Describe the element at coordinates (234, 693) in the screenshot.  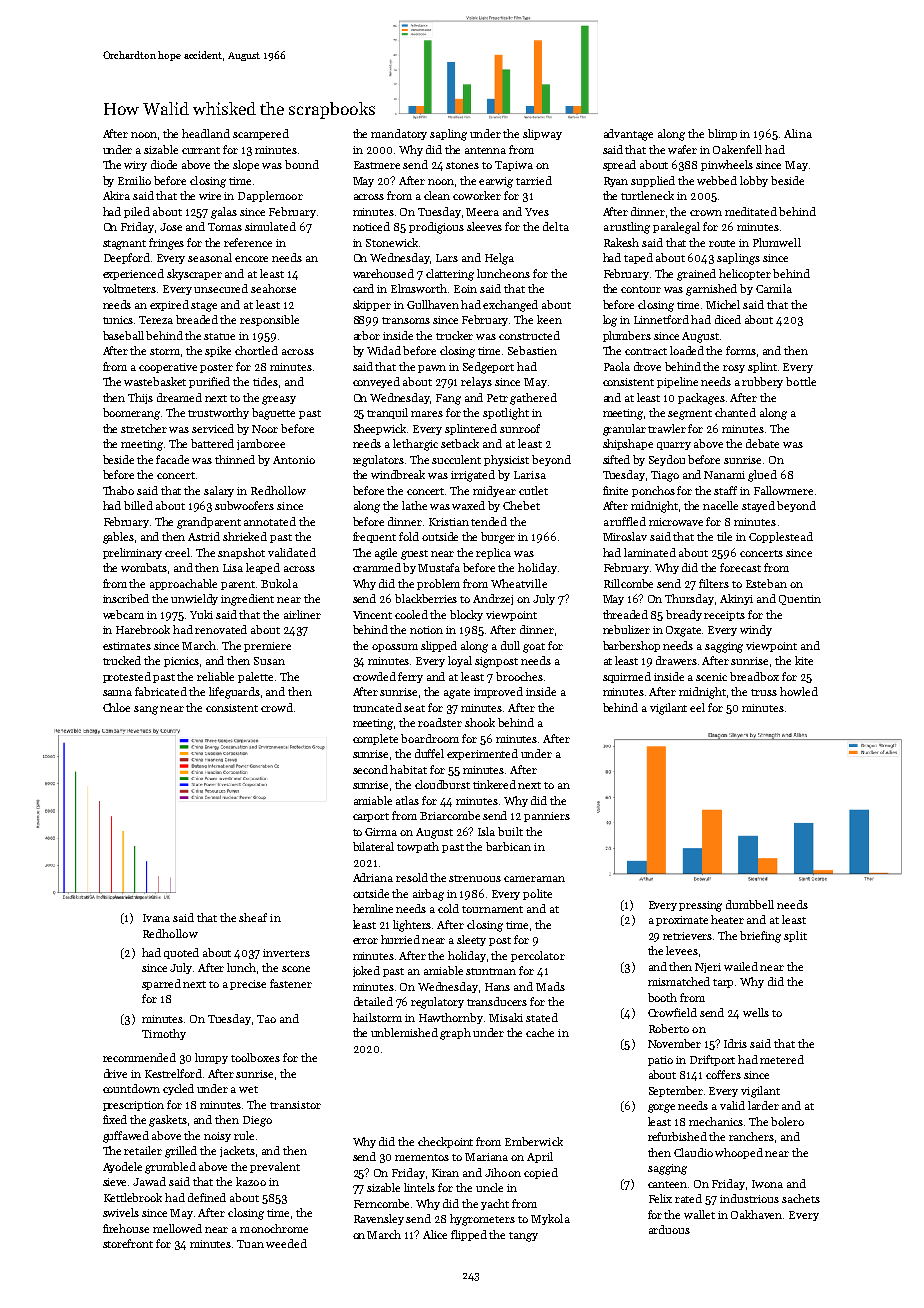
I see `lifeguards` at that location.
